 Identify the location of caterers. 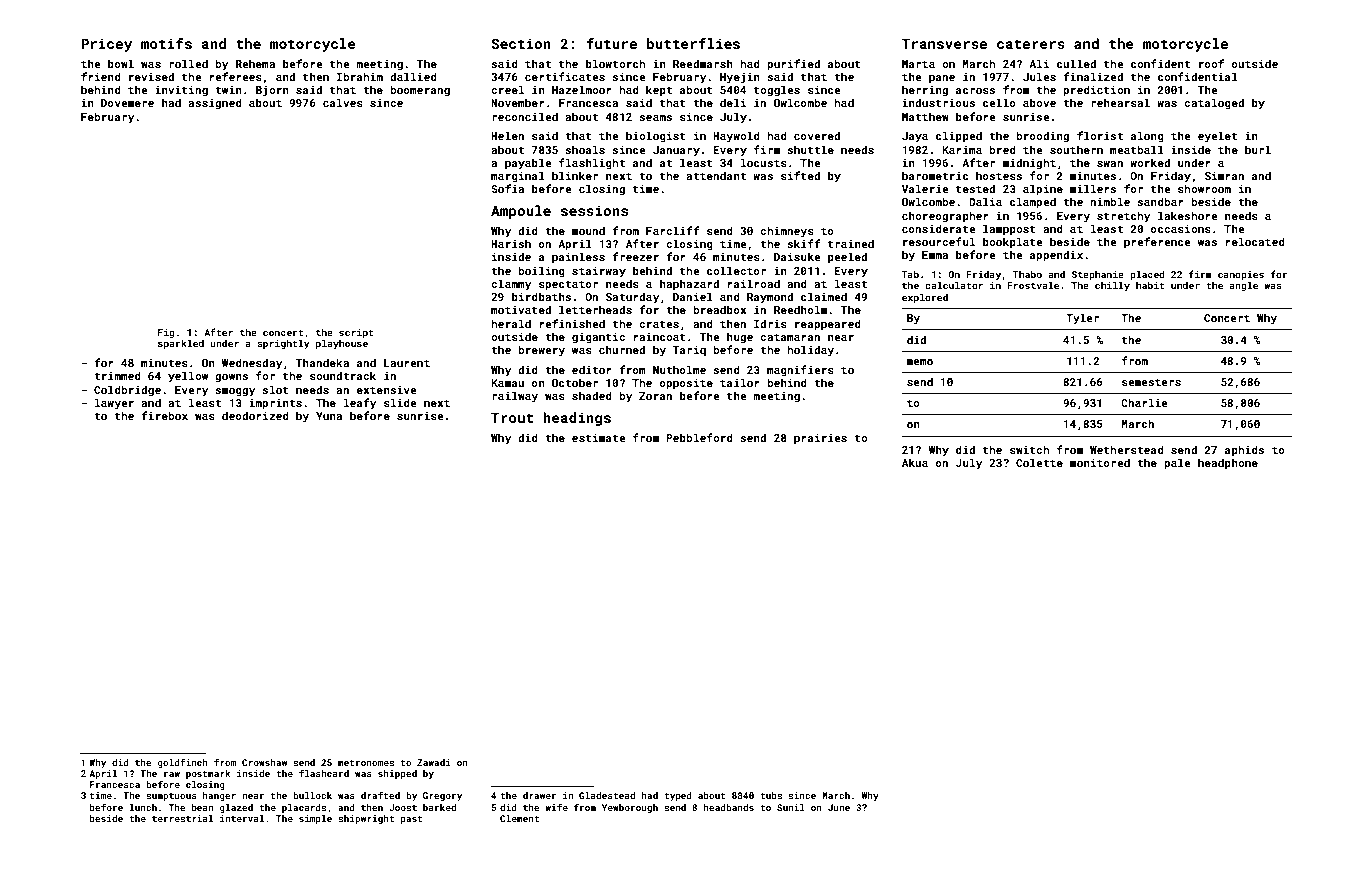
(1031, 44).
